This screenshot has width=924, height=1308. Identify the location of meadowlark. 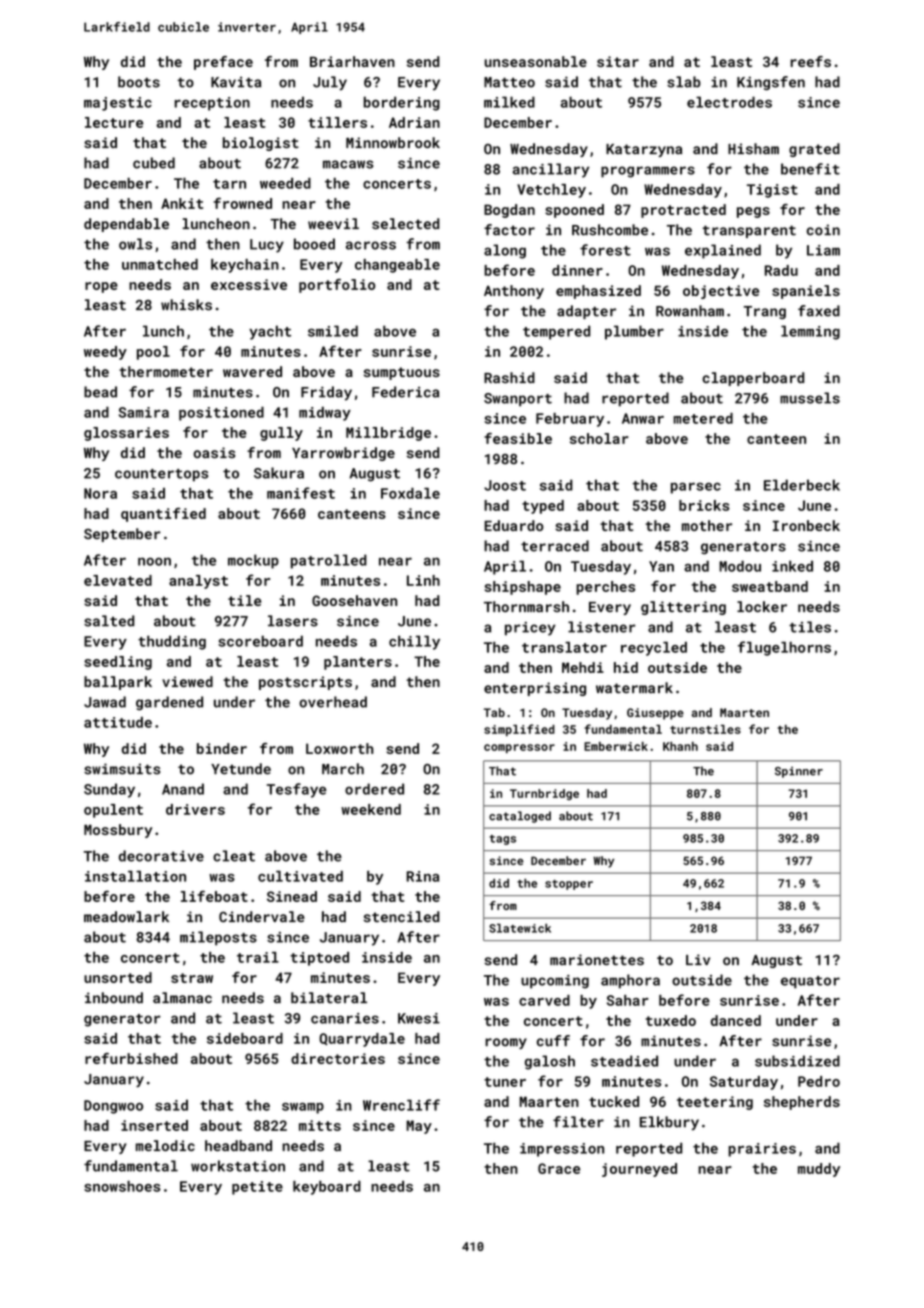
(126, 916).
